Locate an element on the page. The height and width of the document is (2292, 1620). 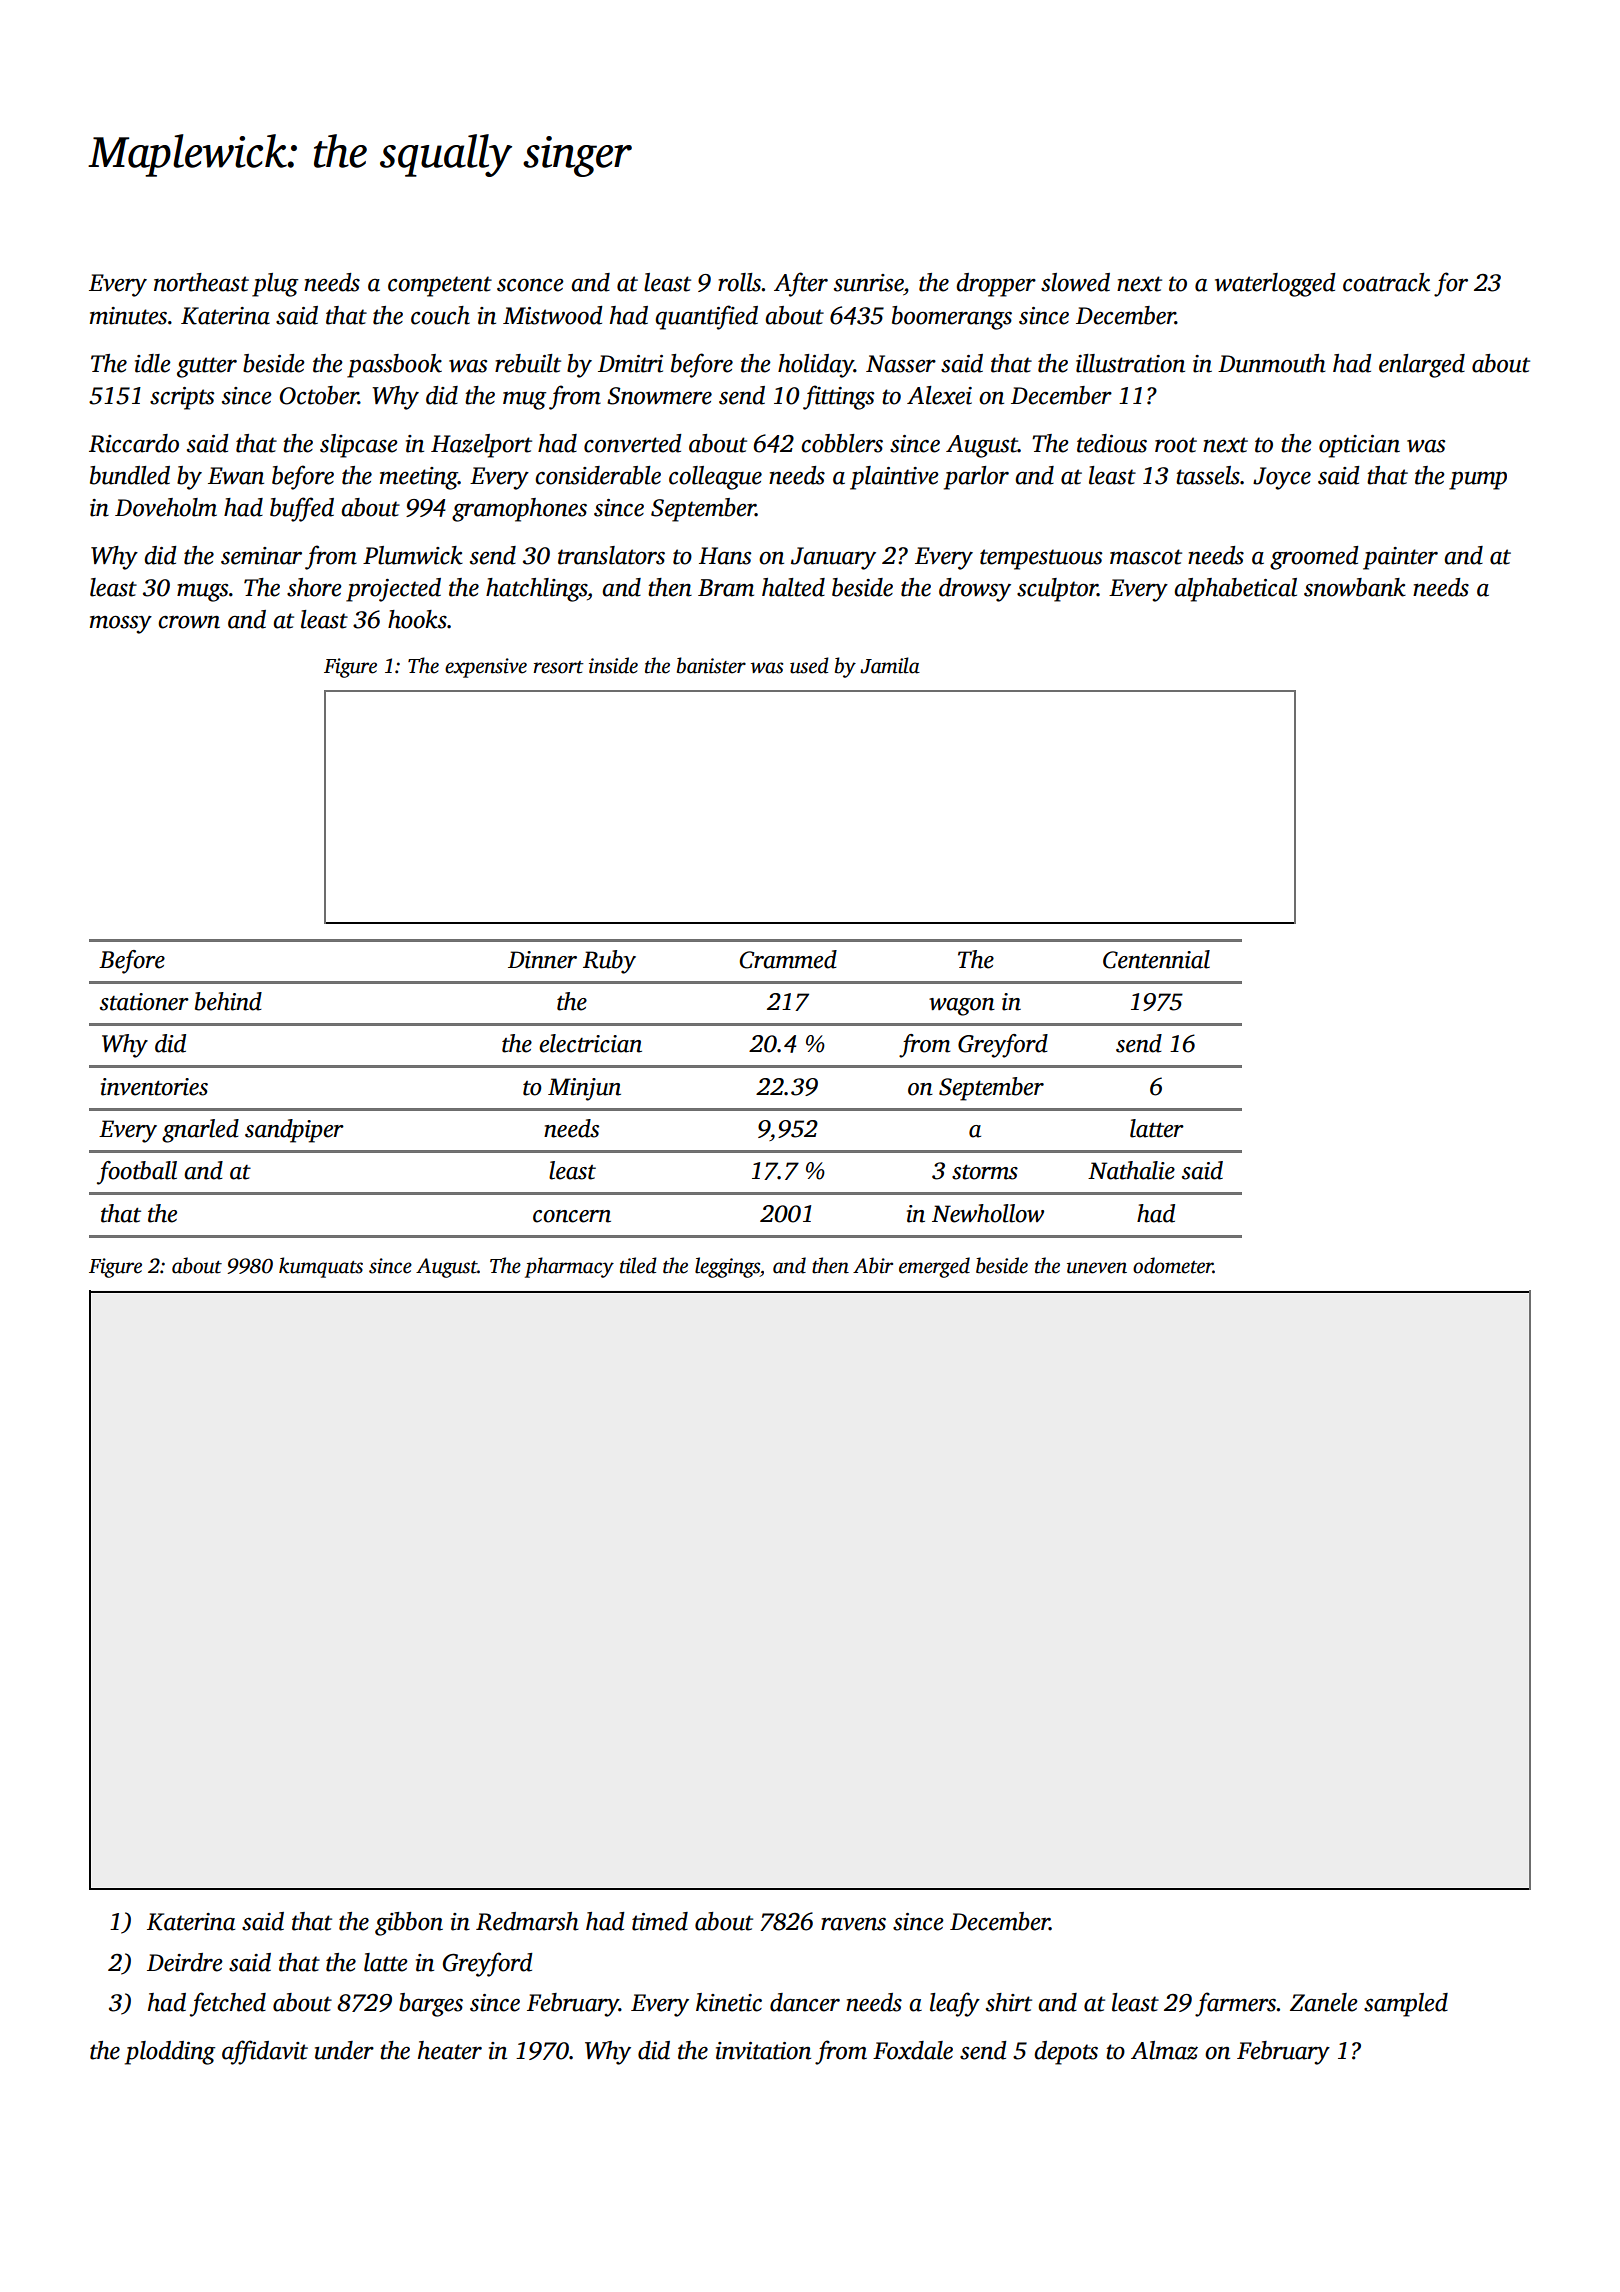
affidavit is located at coordinates (265, 2052).
